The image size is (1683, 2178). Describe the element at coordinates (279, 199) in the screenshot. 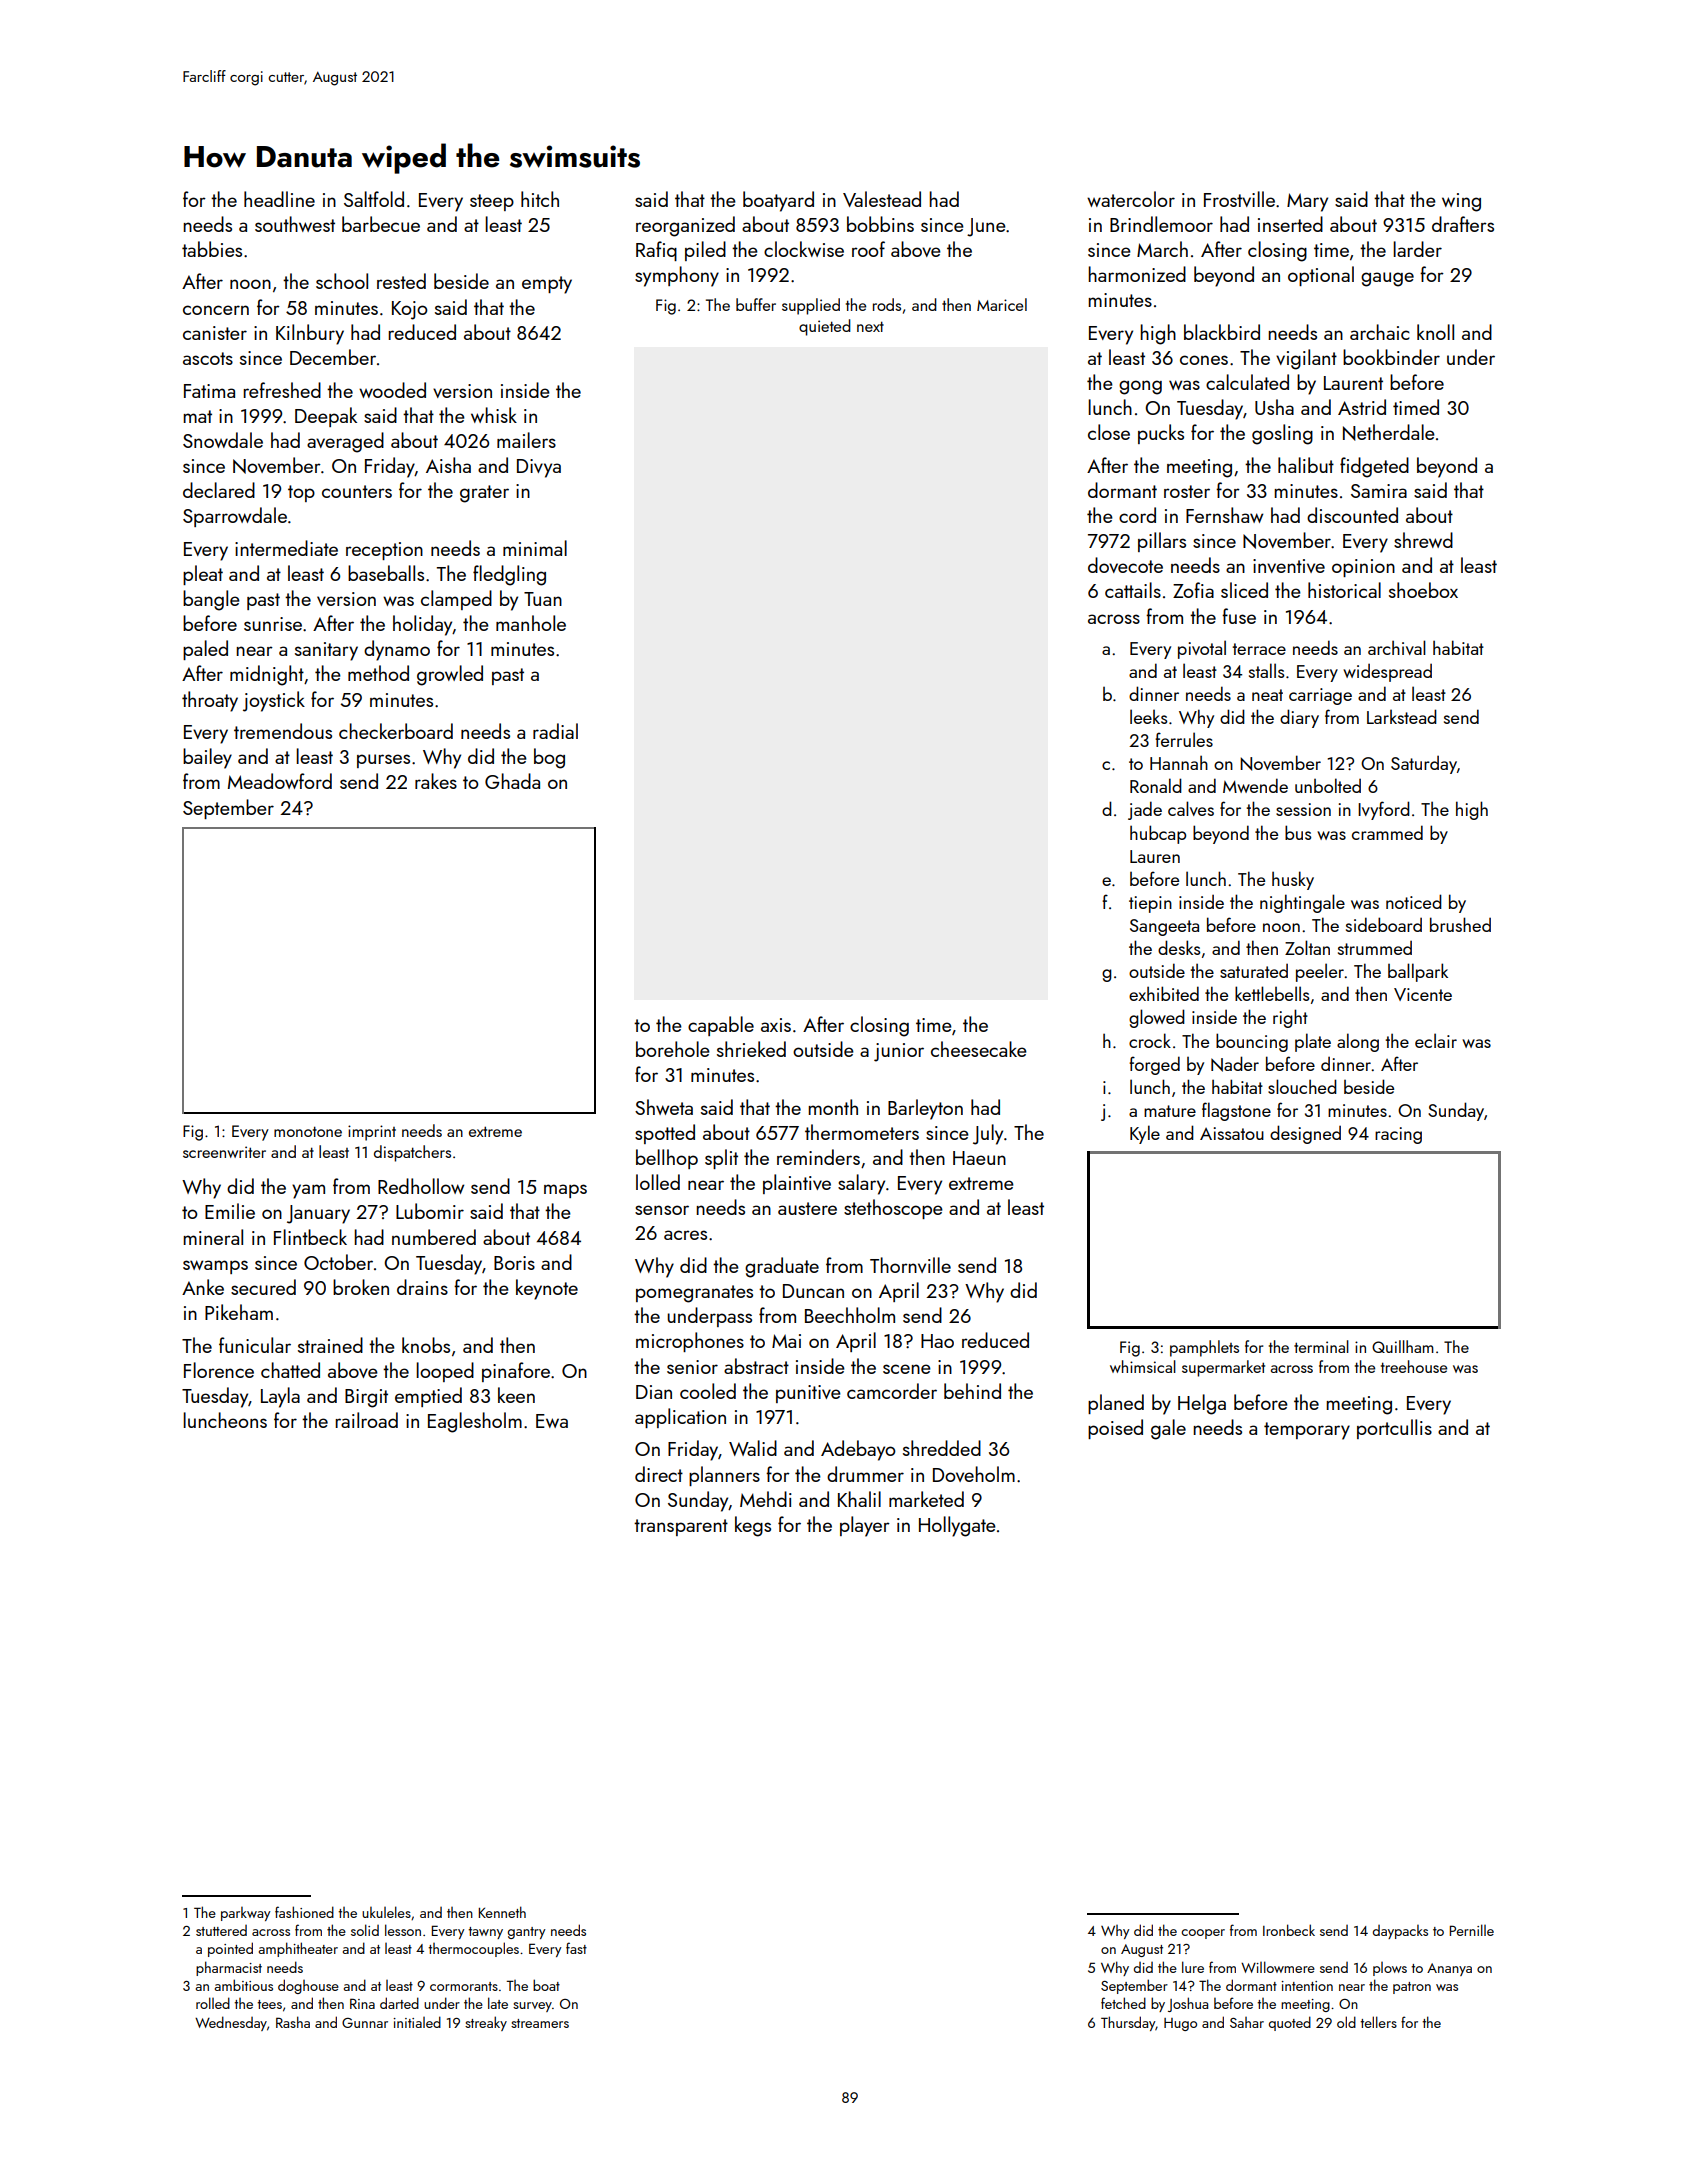

I see `headline` at that location.
